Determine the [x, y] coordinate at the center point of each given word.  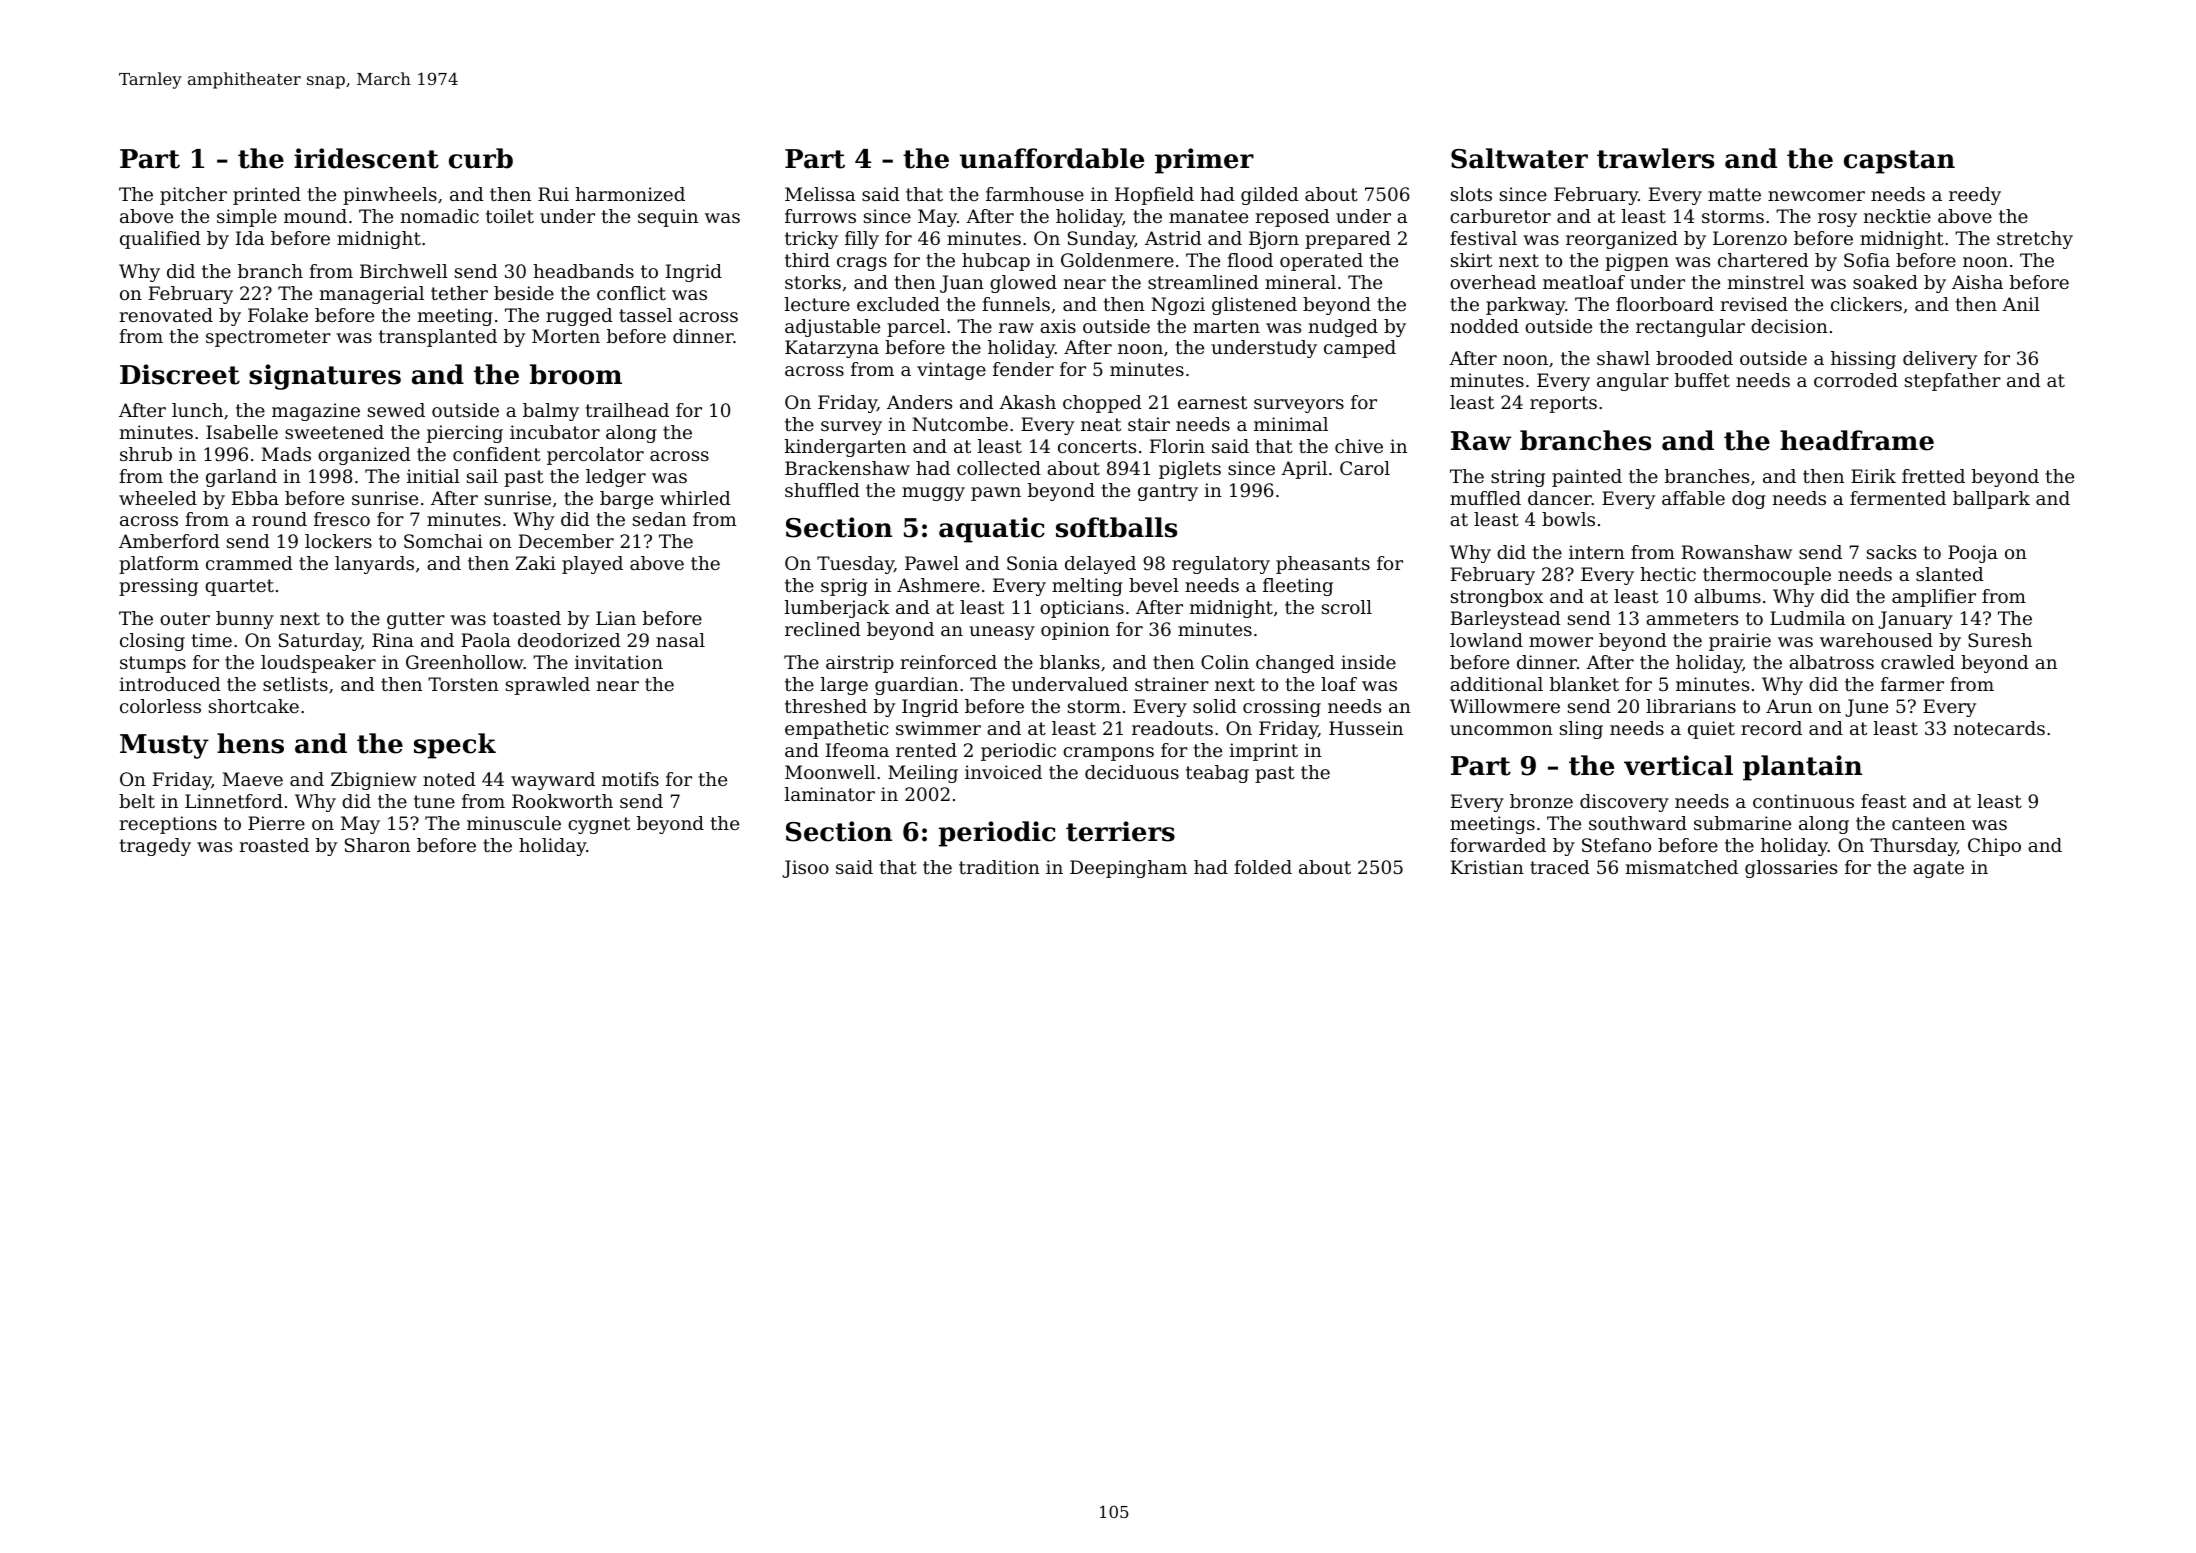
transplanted [438, 338]
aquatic [992, 530]
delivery [1940, 360]
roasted [274, 845]
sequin [668, 218]
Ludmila [1807, 618]
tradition [999, 867]
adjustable [832, 328]
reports [1563, 404]
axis [1058, 326]
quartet [239, 587]
